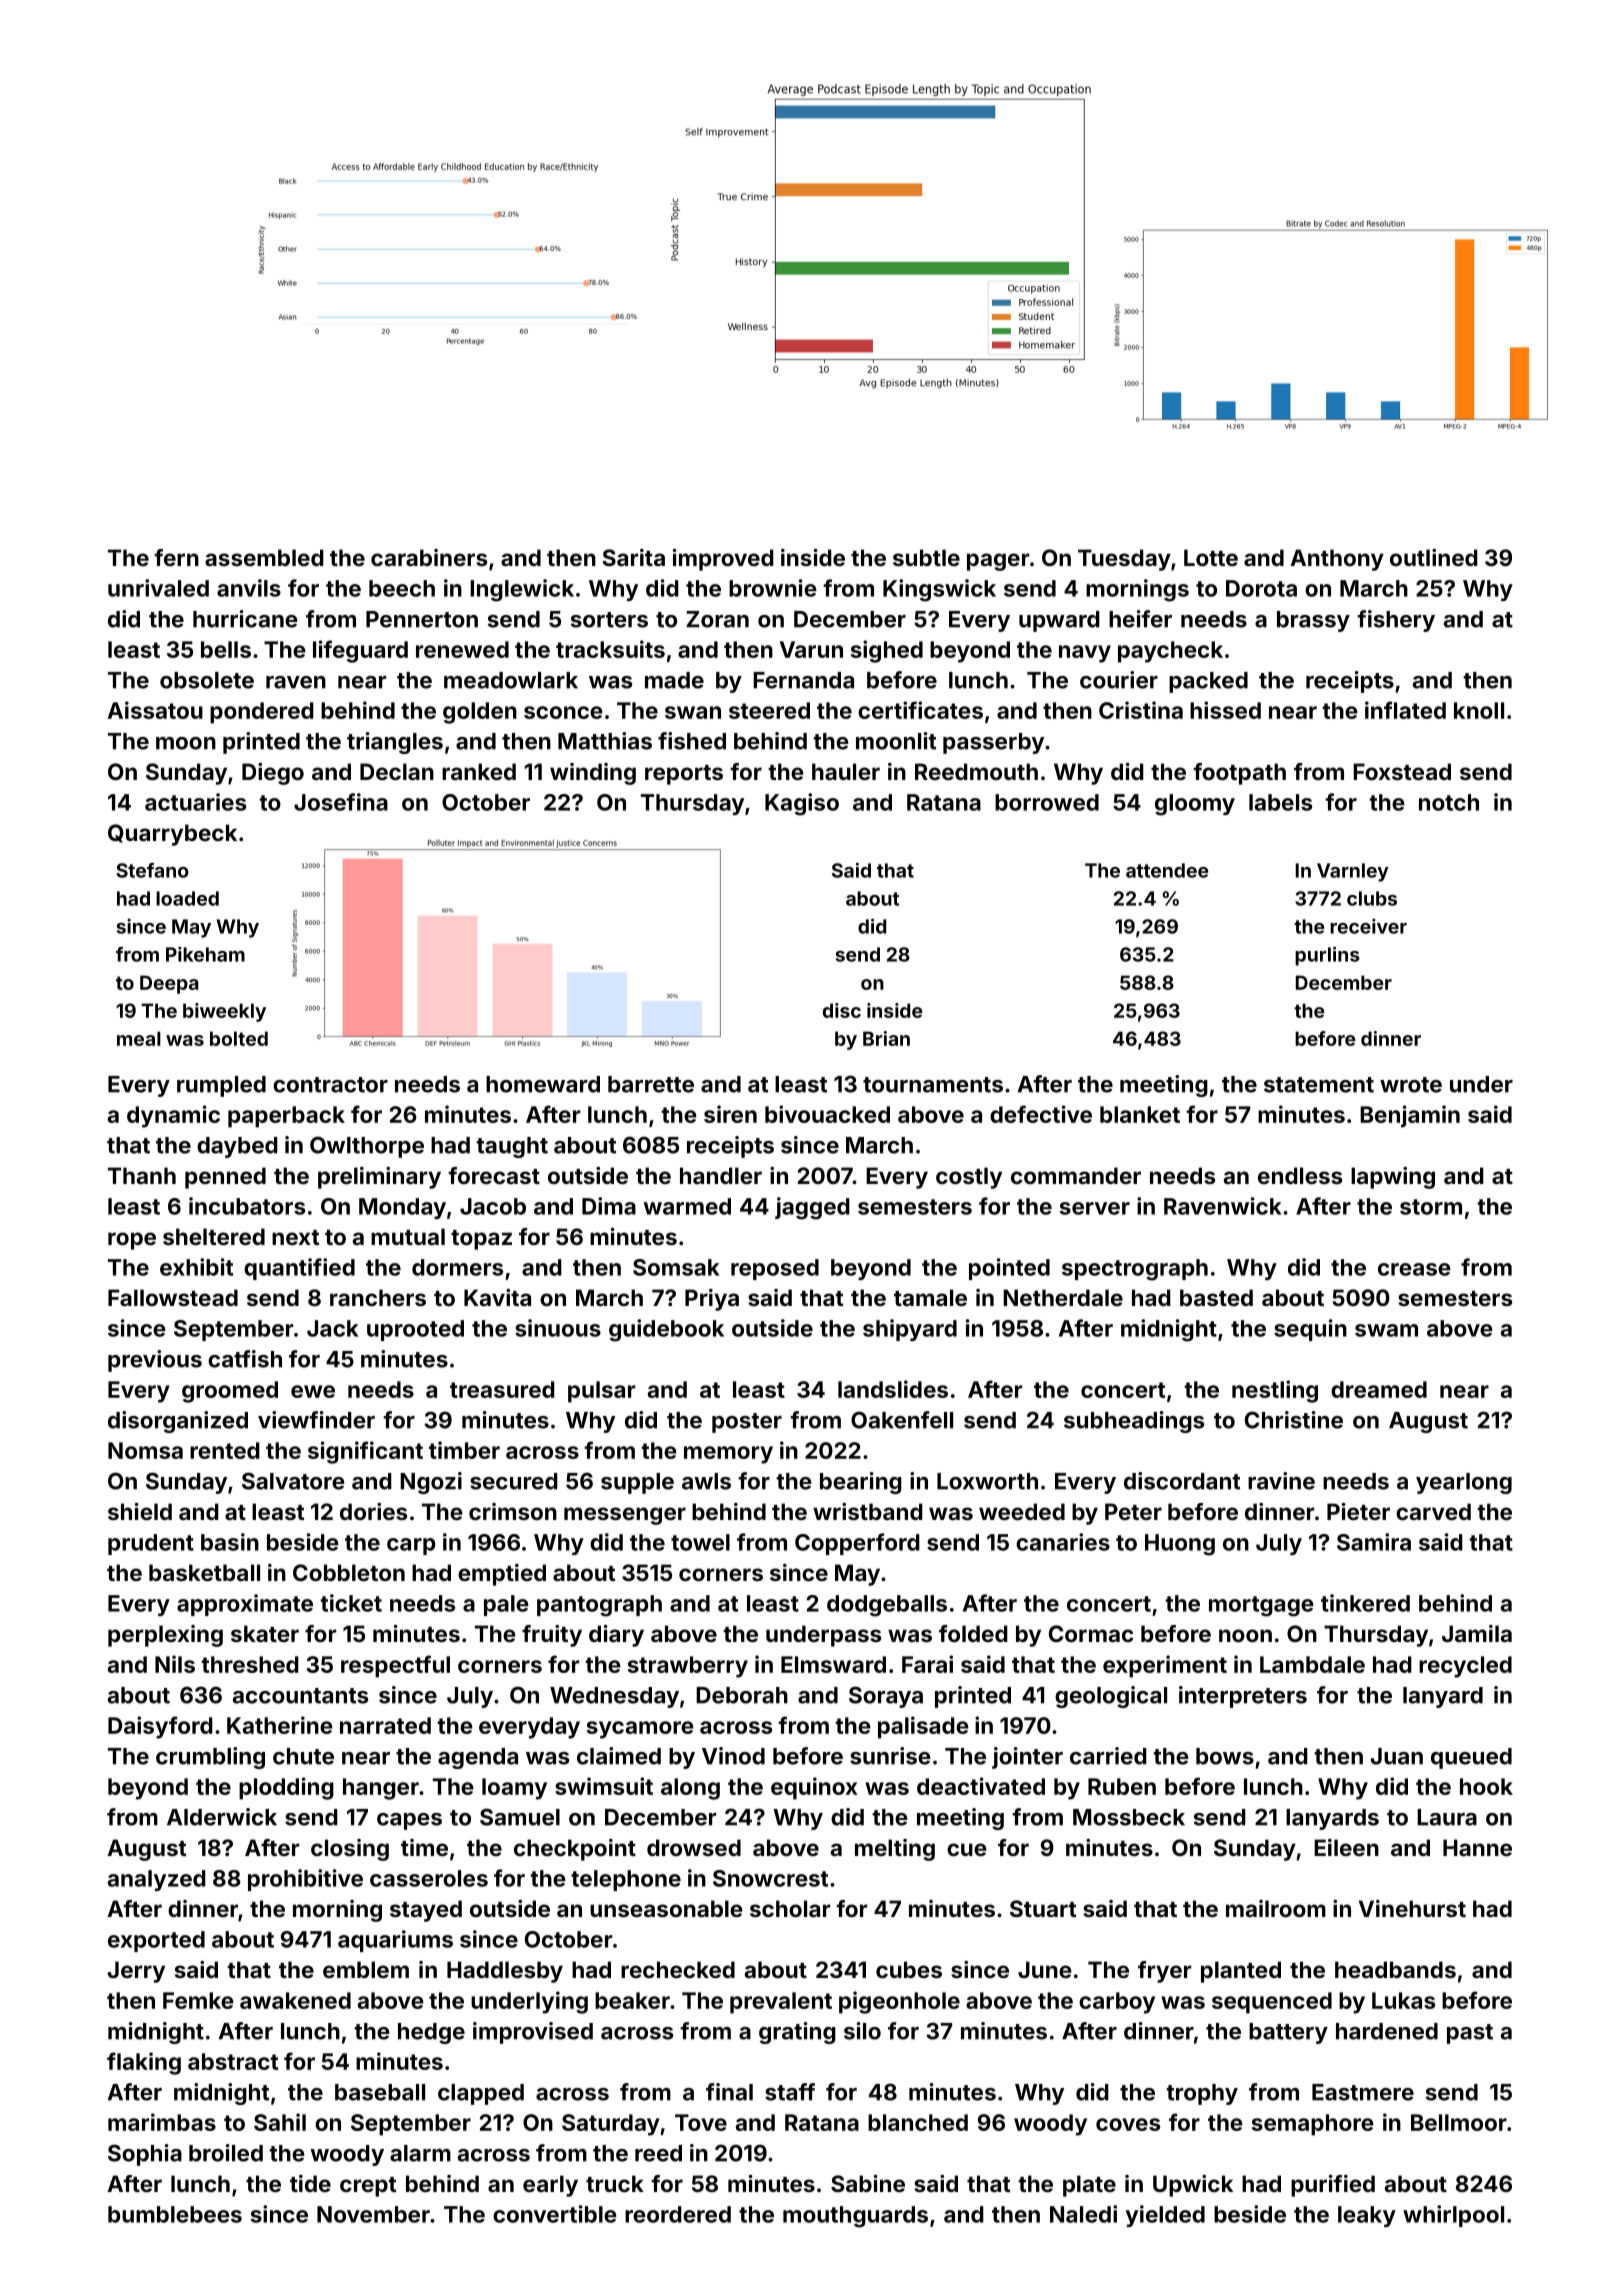 This screenshot has height=2292, width=1620. What do you see at coordinates (1327, 956) in the screenshot?
I see `purlins` at bounding box center [1327, 956].
